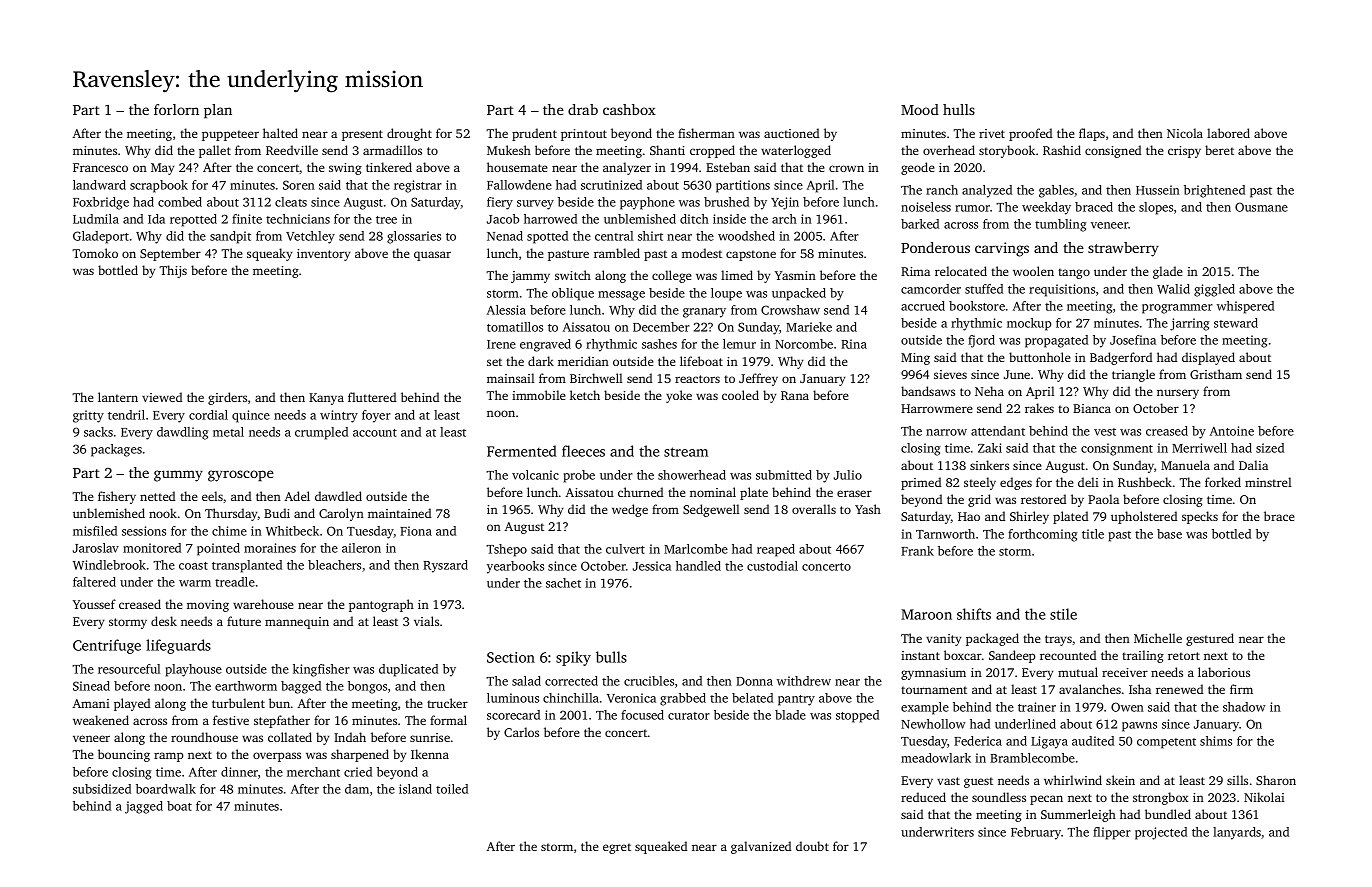 This screenshot has width=1372, height=887. Describe the element at coordinates (1261, 207) in the screenshot. I see `Ousmane` at that location.
